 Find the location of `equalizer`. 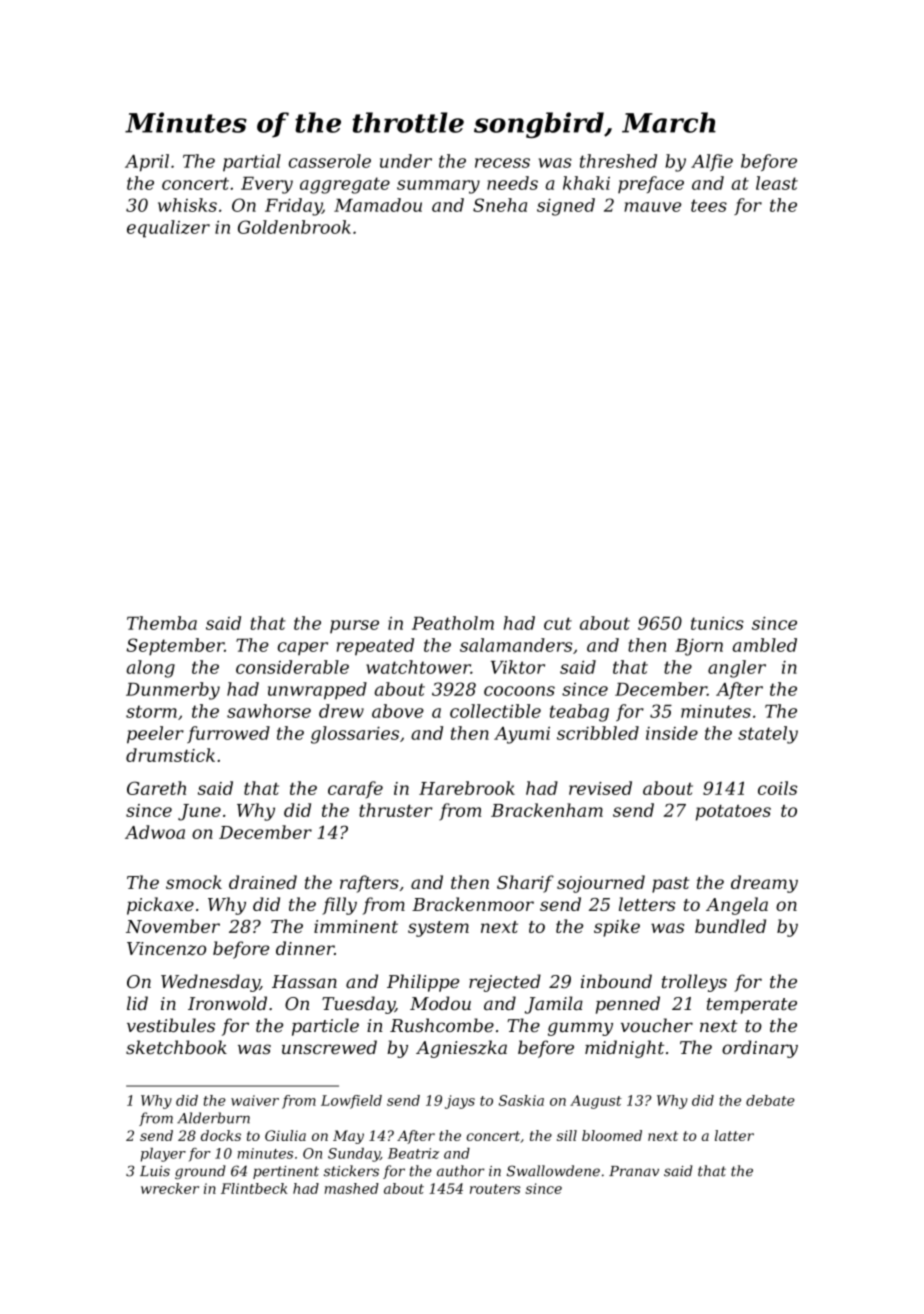

equalizer is located at coordinates (168, 229).
